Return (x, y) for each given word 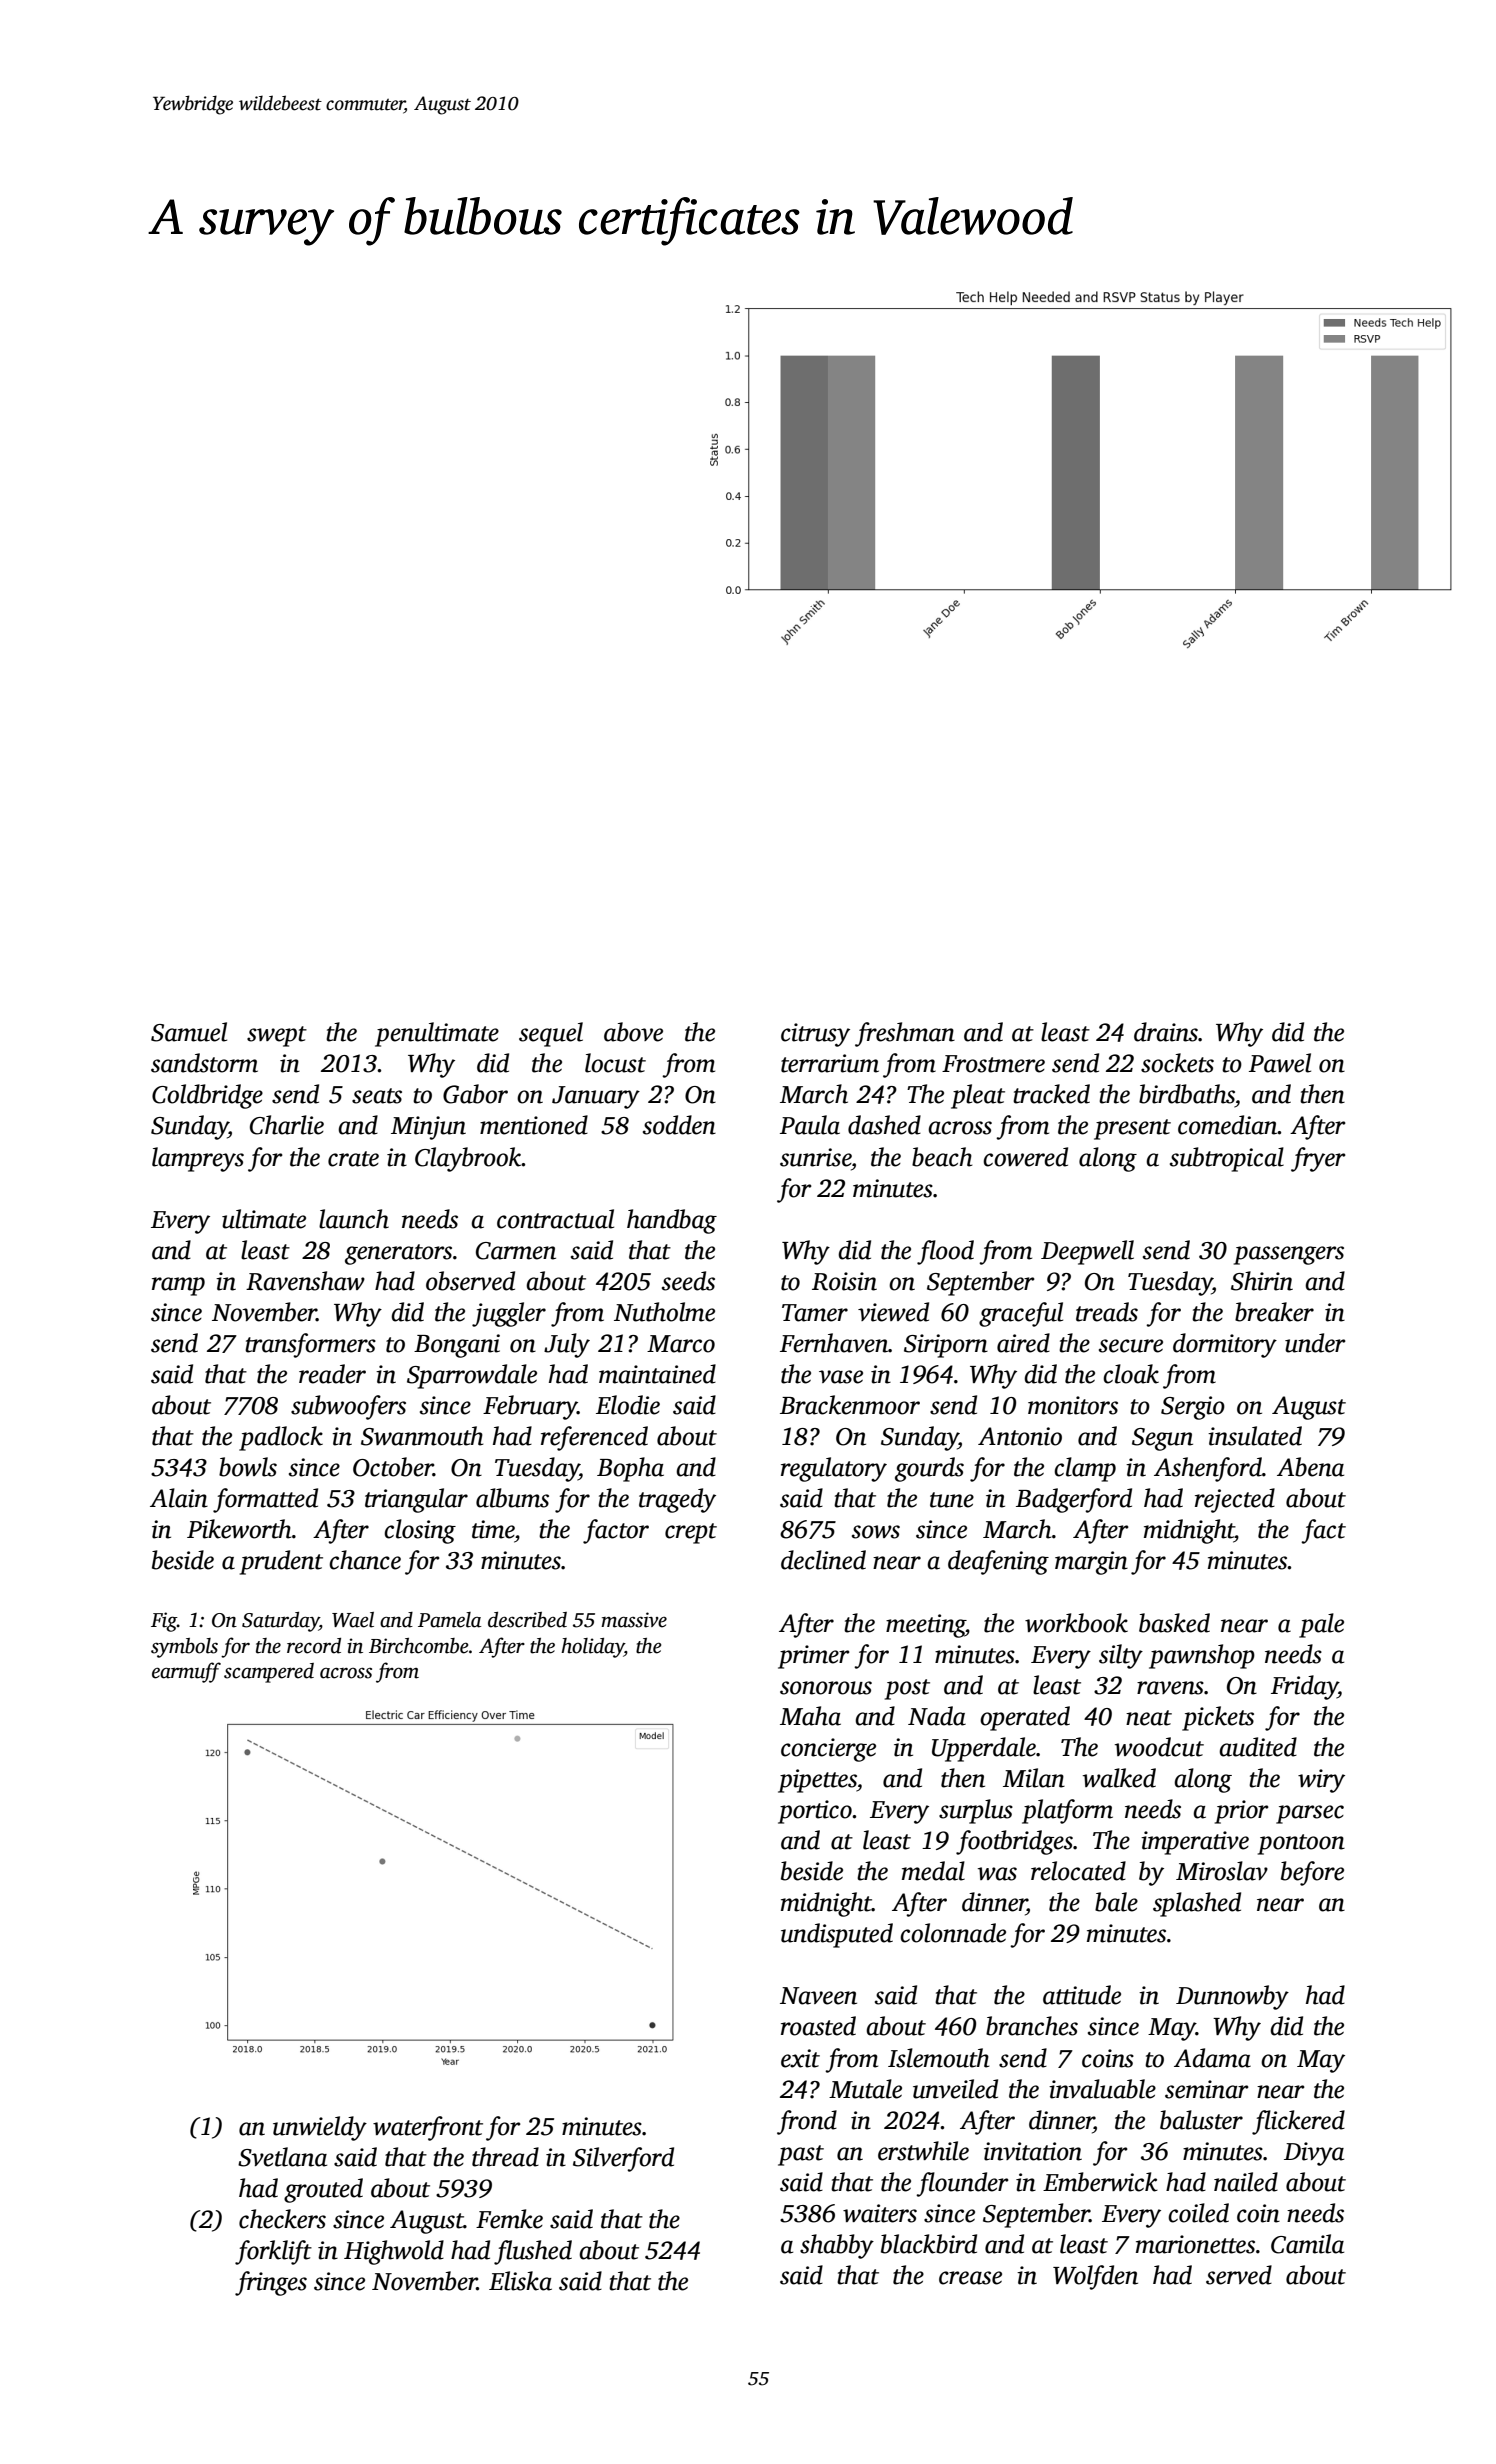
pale (1321, 1625)
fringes (271, 2283)
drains (1166, 1032)
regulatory (834, 1469)
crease (970, 2278)
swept (277, 1036)
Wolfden (1095, 2277)
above (633, 1032)
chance (365, 1560)
